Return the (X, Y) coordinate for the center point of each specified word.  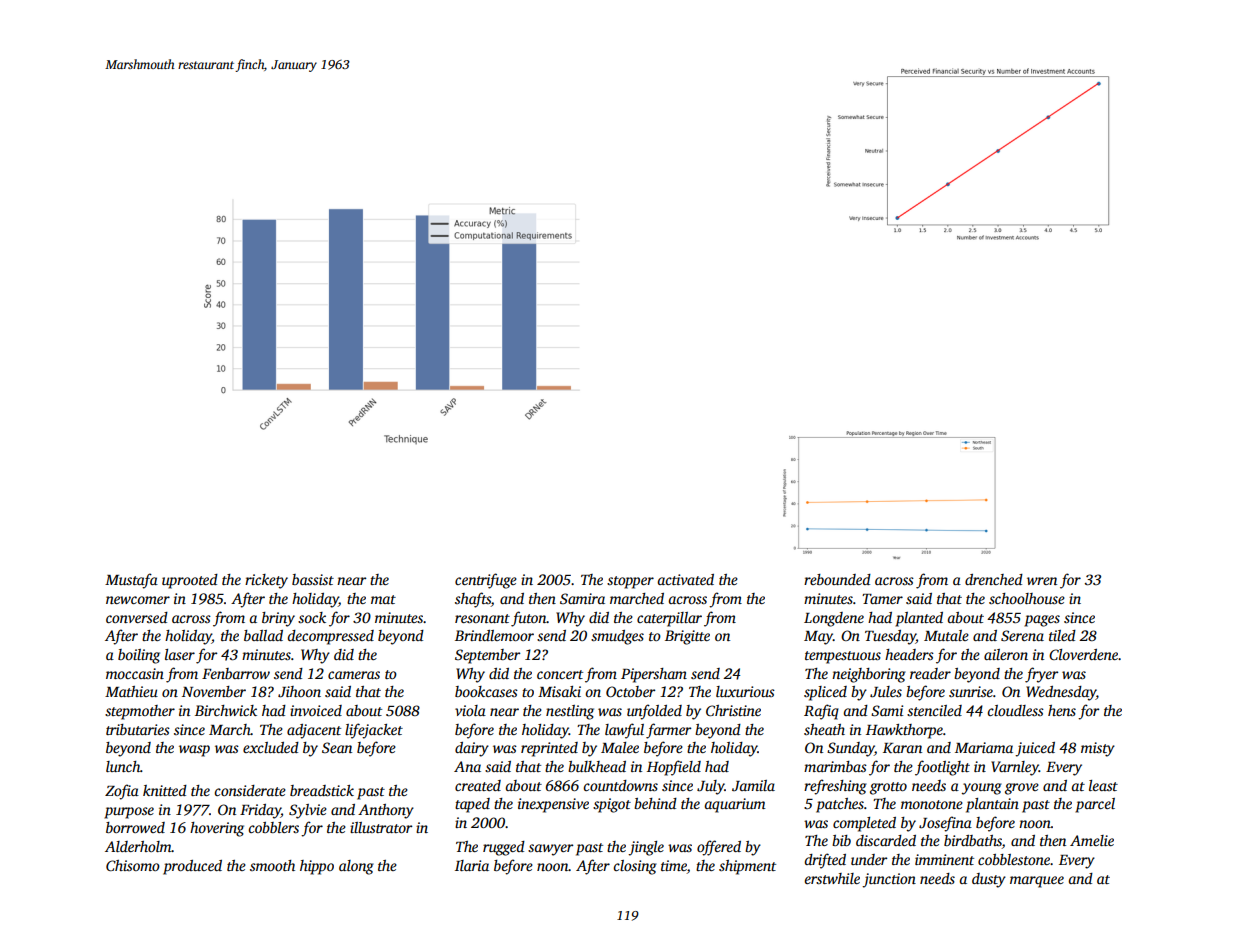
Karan (902, 748)
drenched (994, 579)
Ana (467, 766)
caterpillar (669, 619)
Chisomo (133, 865)
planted (919, 619)
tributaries (138, 729)
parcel (1095, 805)
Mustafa (131, 581)
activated (685, 579)
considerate (250, 790)
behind (655, 803)
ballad (263, 635)
